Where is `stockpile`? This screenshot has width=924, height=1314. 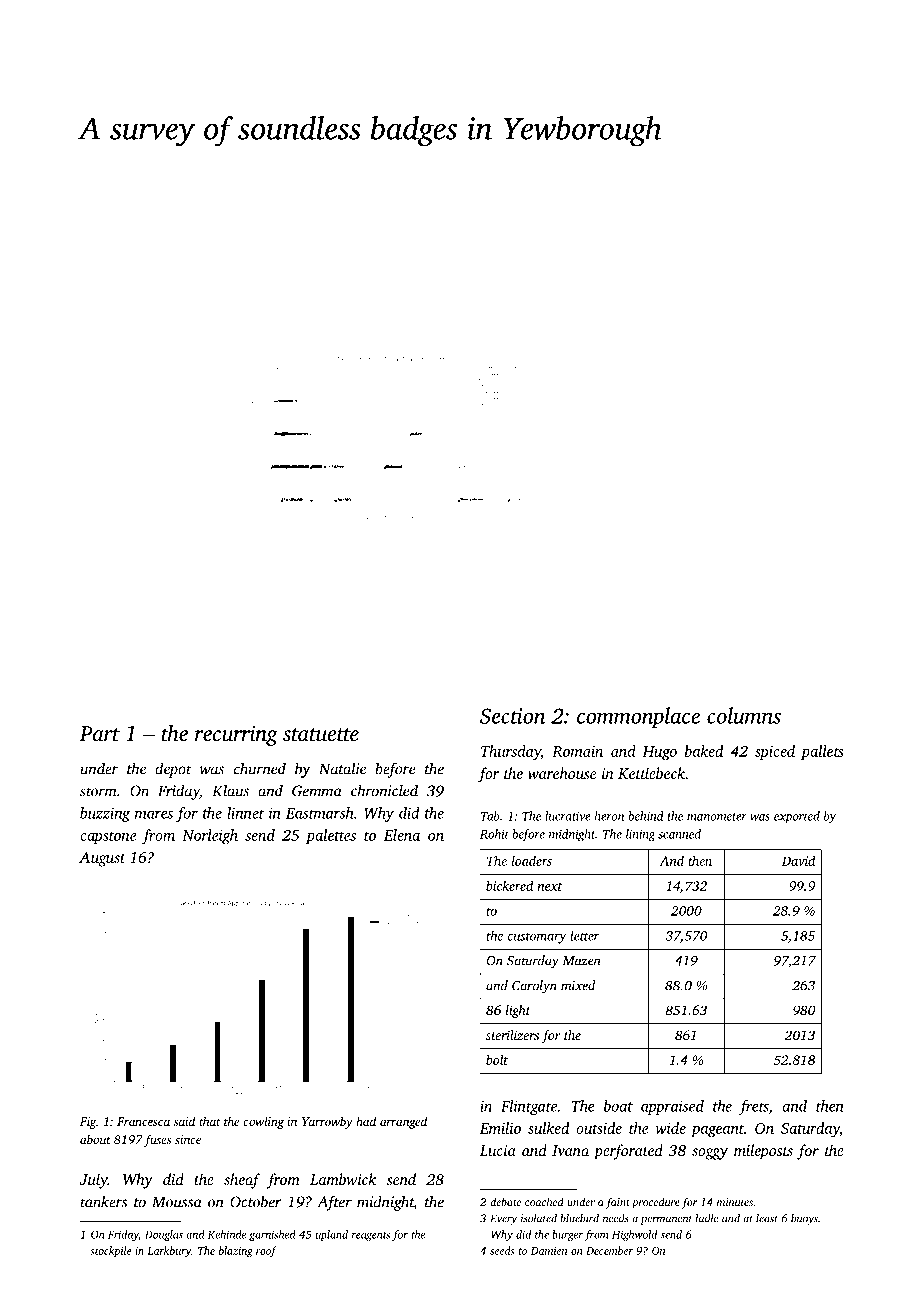
stockpile is located at coordinates (111, 1252).
